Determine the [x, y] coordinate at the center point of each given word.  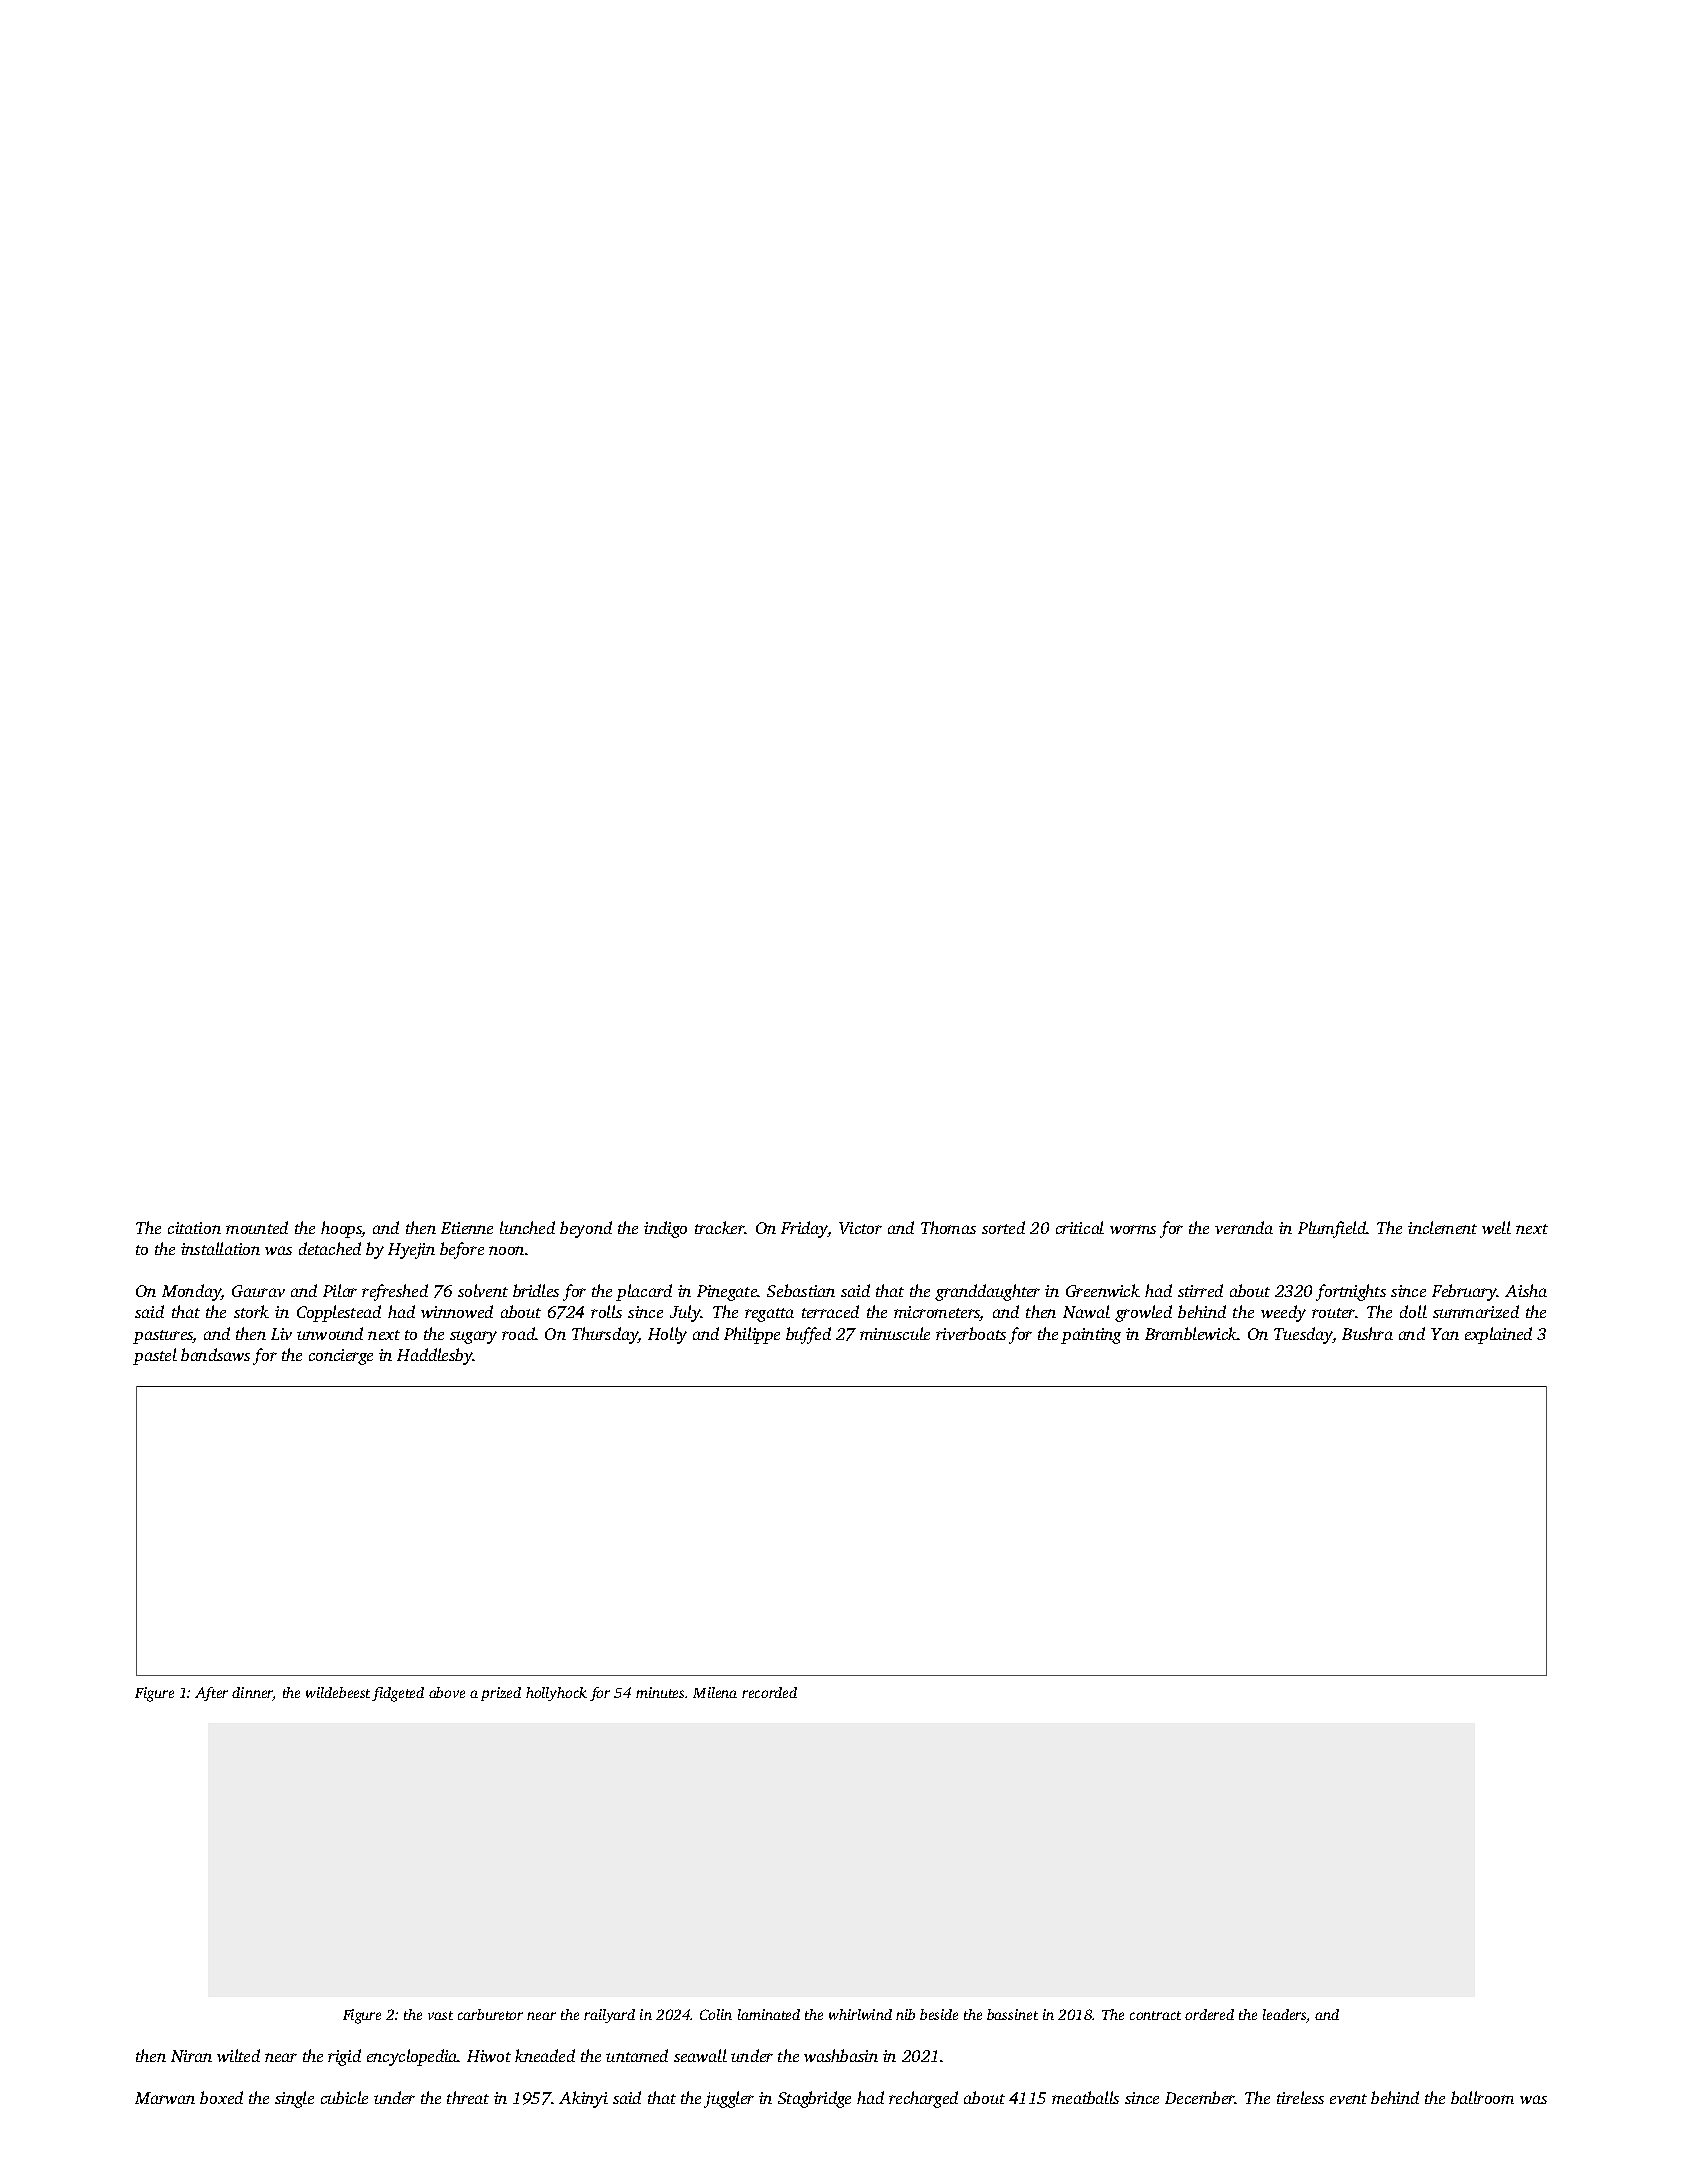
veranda [1244, 1227]
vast [440, 2015]
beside [939, 2014]
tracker [720, 1227]
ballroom [1482, 2097]
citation [194, 1228]
